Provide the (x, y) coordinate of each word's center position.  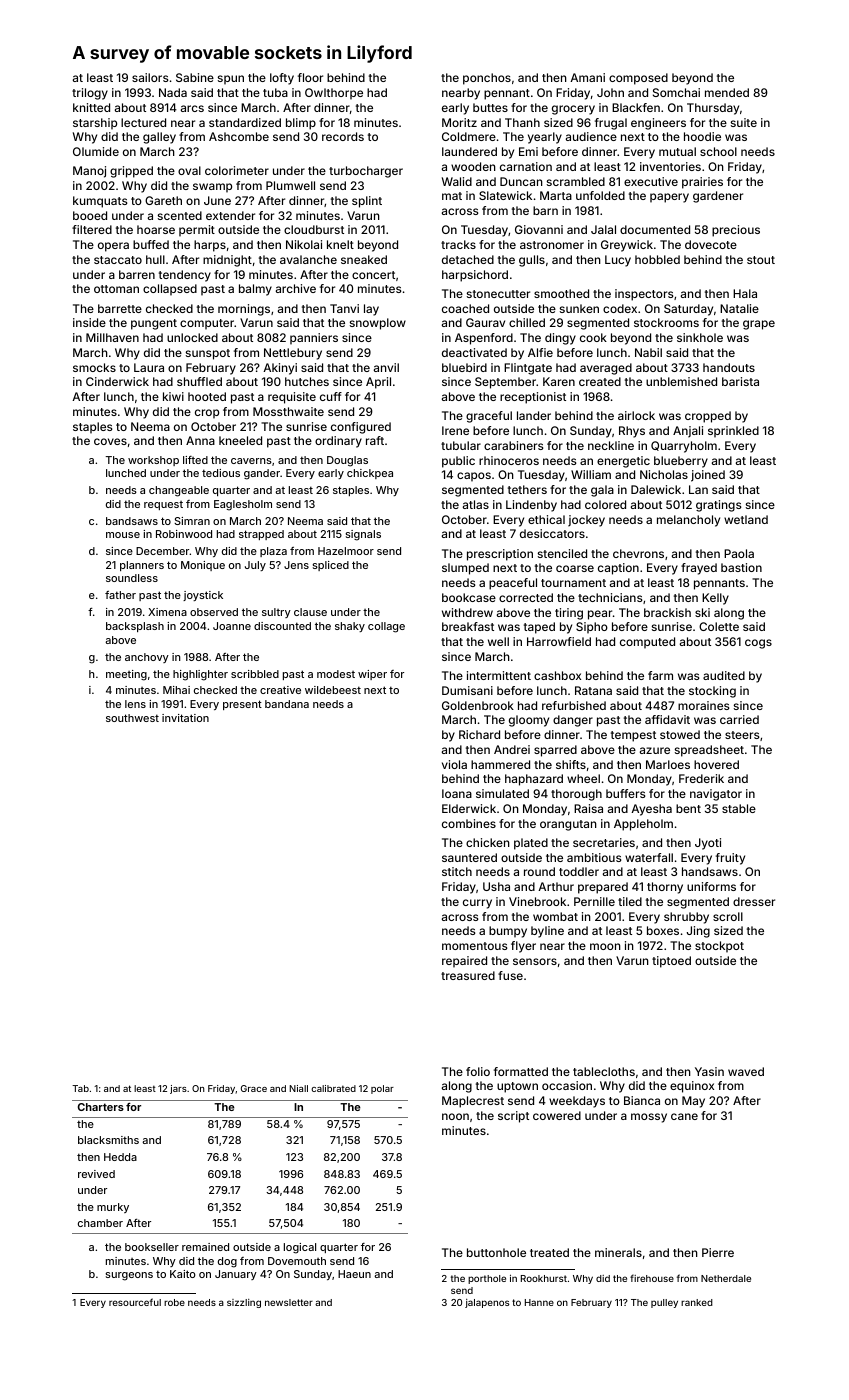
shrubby (686, 918)
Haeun (354, 1274)
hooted (207, 396)
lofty (282, 79)
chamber (100, 1223)
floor (310, 77)
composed (638, 79)
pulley (664, 1303)
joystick (203, 596)
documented (655, 229)
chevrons (638, 553)
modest (336, 674)
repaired (464, 962)
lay (371, 310)
